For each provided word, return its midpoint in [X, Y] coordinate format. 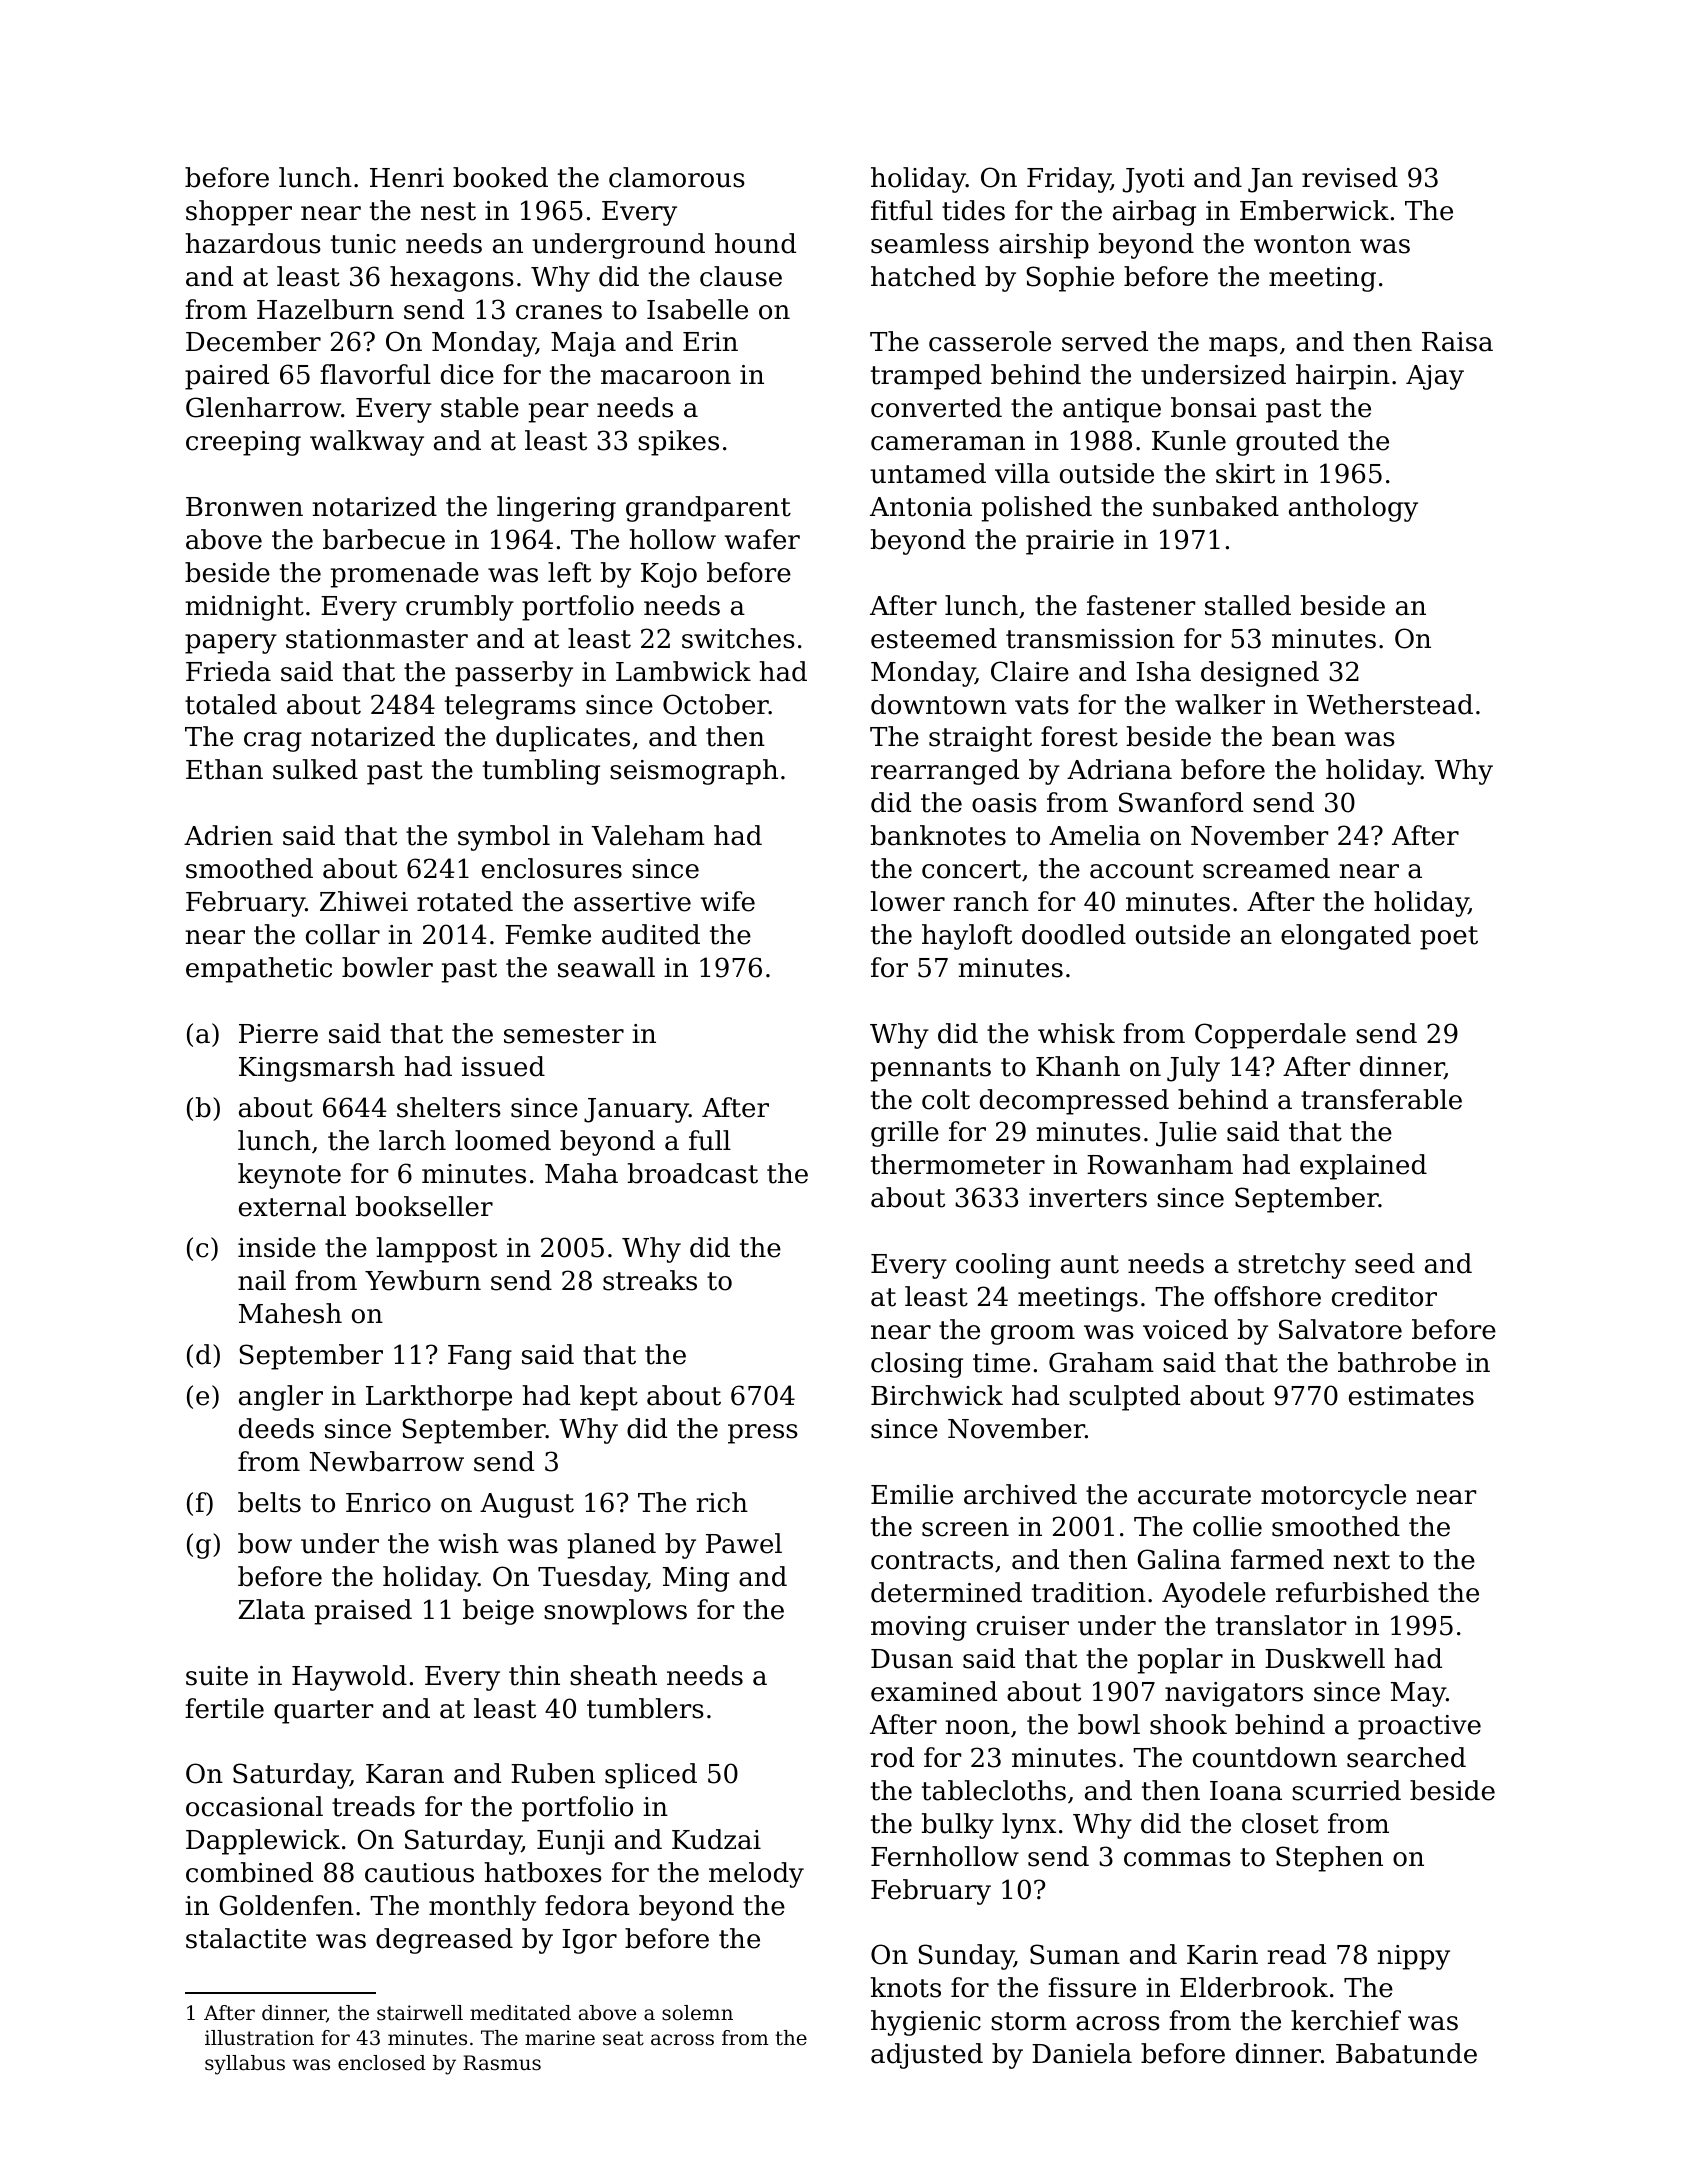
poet [1449, 938]
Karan [405, 1774]
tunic [363, 244]
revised [1350, 177]
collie [1227, 1526]
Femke [548, 934]
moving [919, 1628]
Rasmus [502, 2063]
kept [609, 1398]
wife [727, 901]
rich [722, 1502]
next [1362, 1560]
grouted [1287, 443]
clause [741, 276]
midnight [245, 608]
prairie [1070, 542]
